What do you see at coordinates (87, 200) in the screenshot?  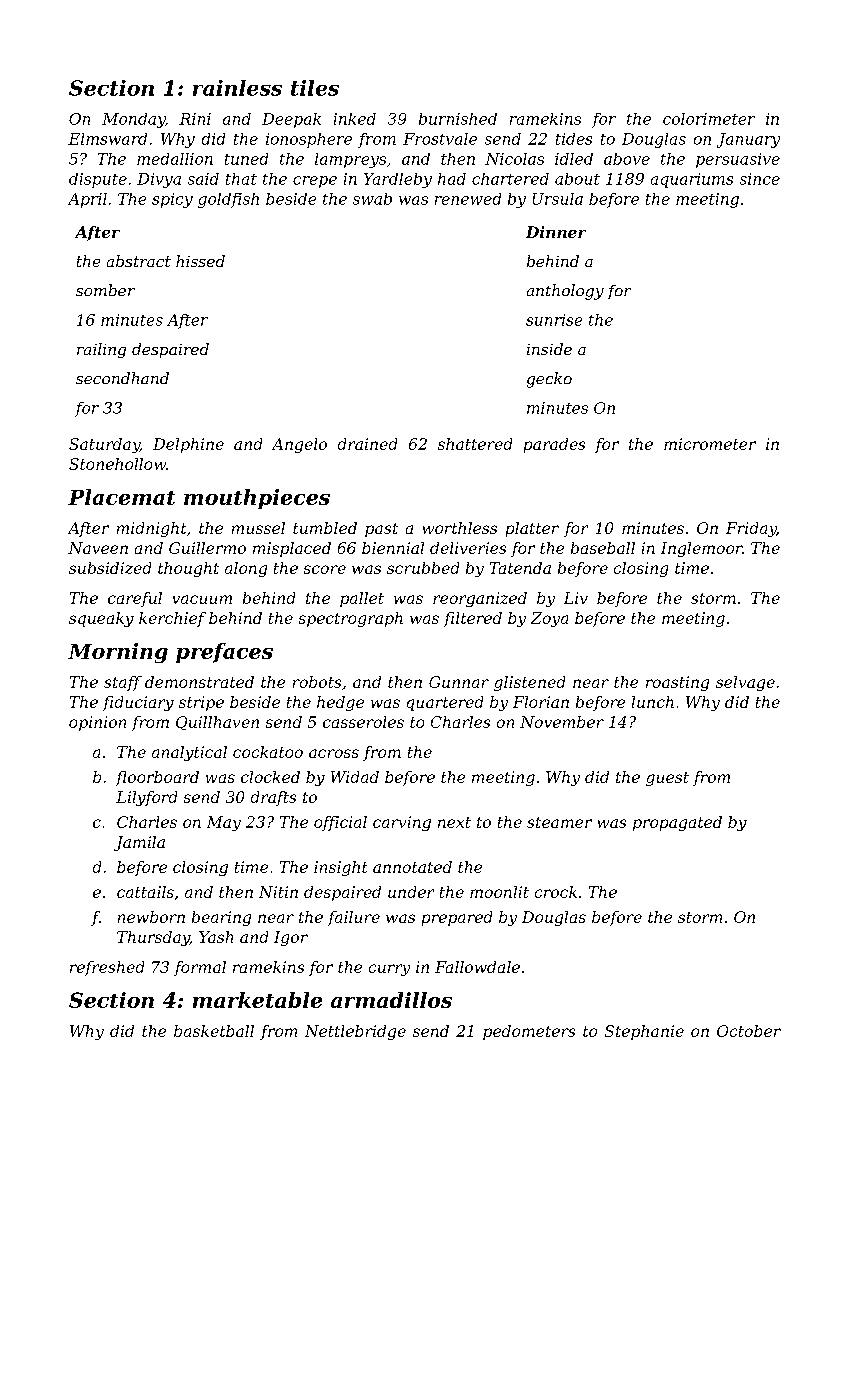 I see `April` at bounding box center [87, 200].
